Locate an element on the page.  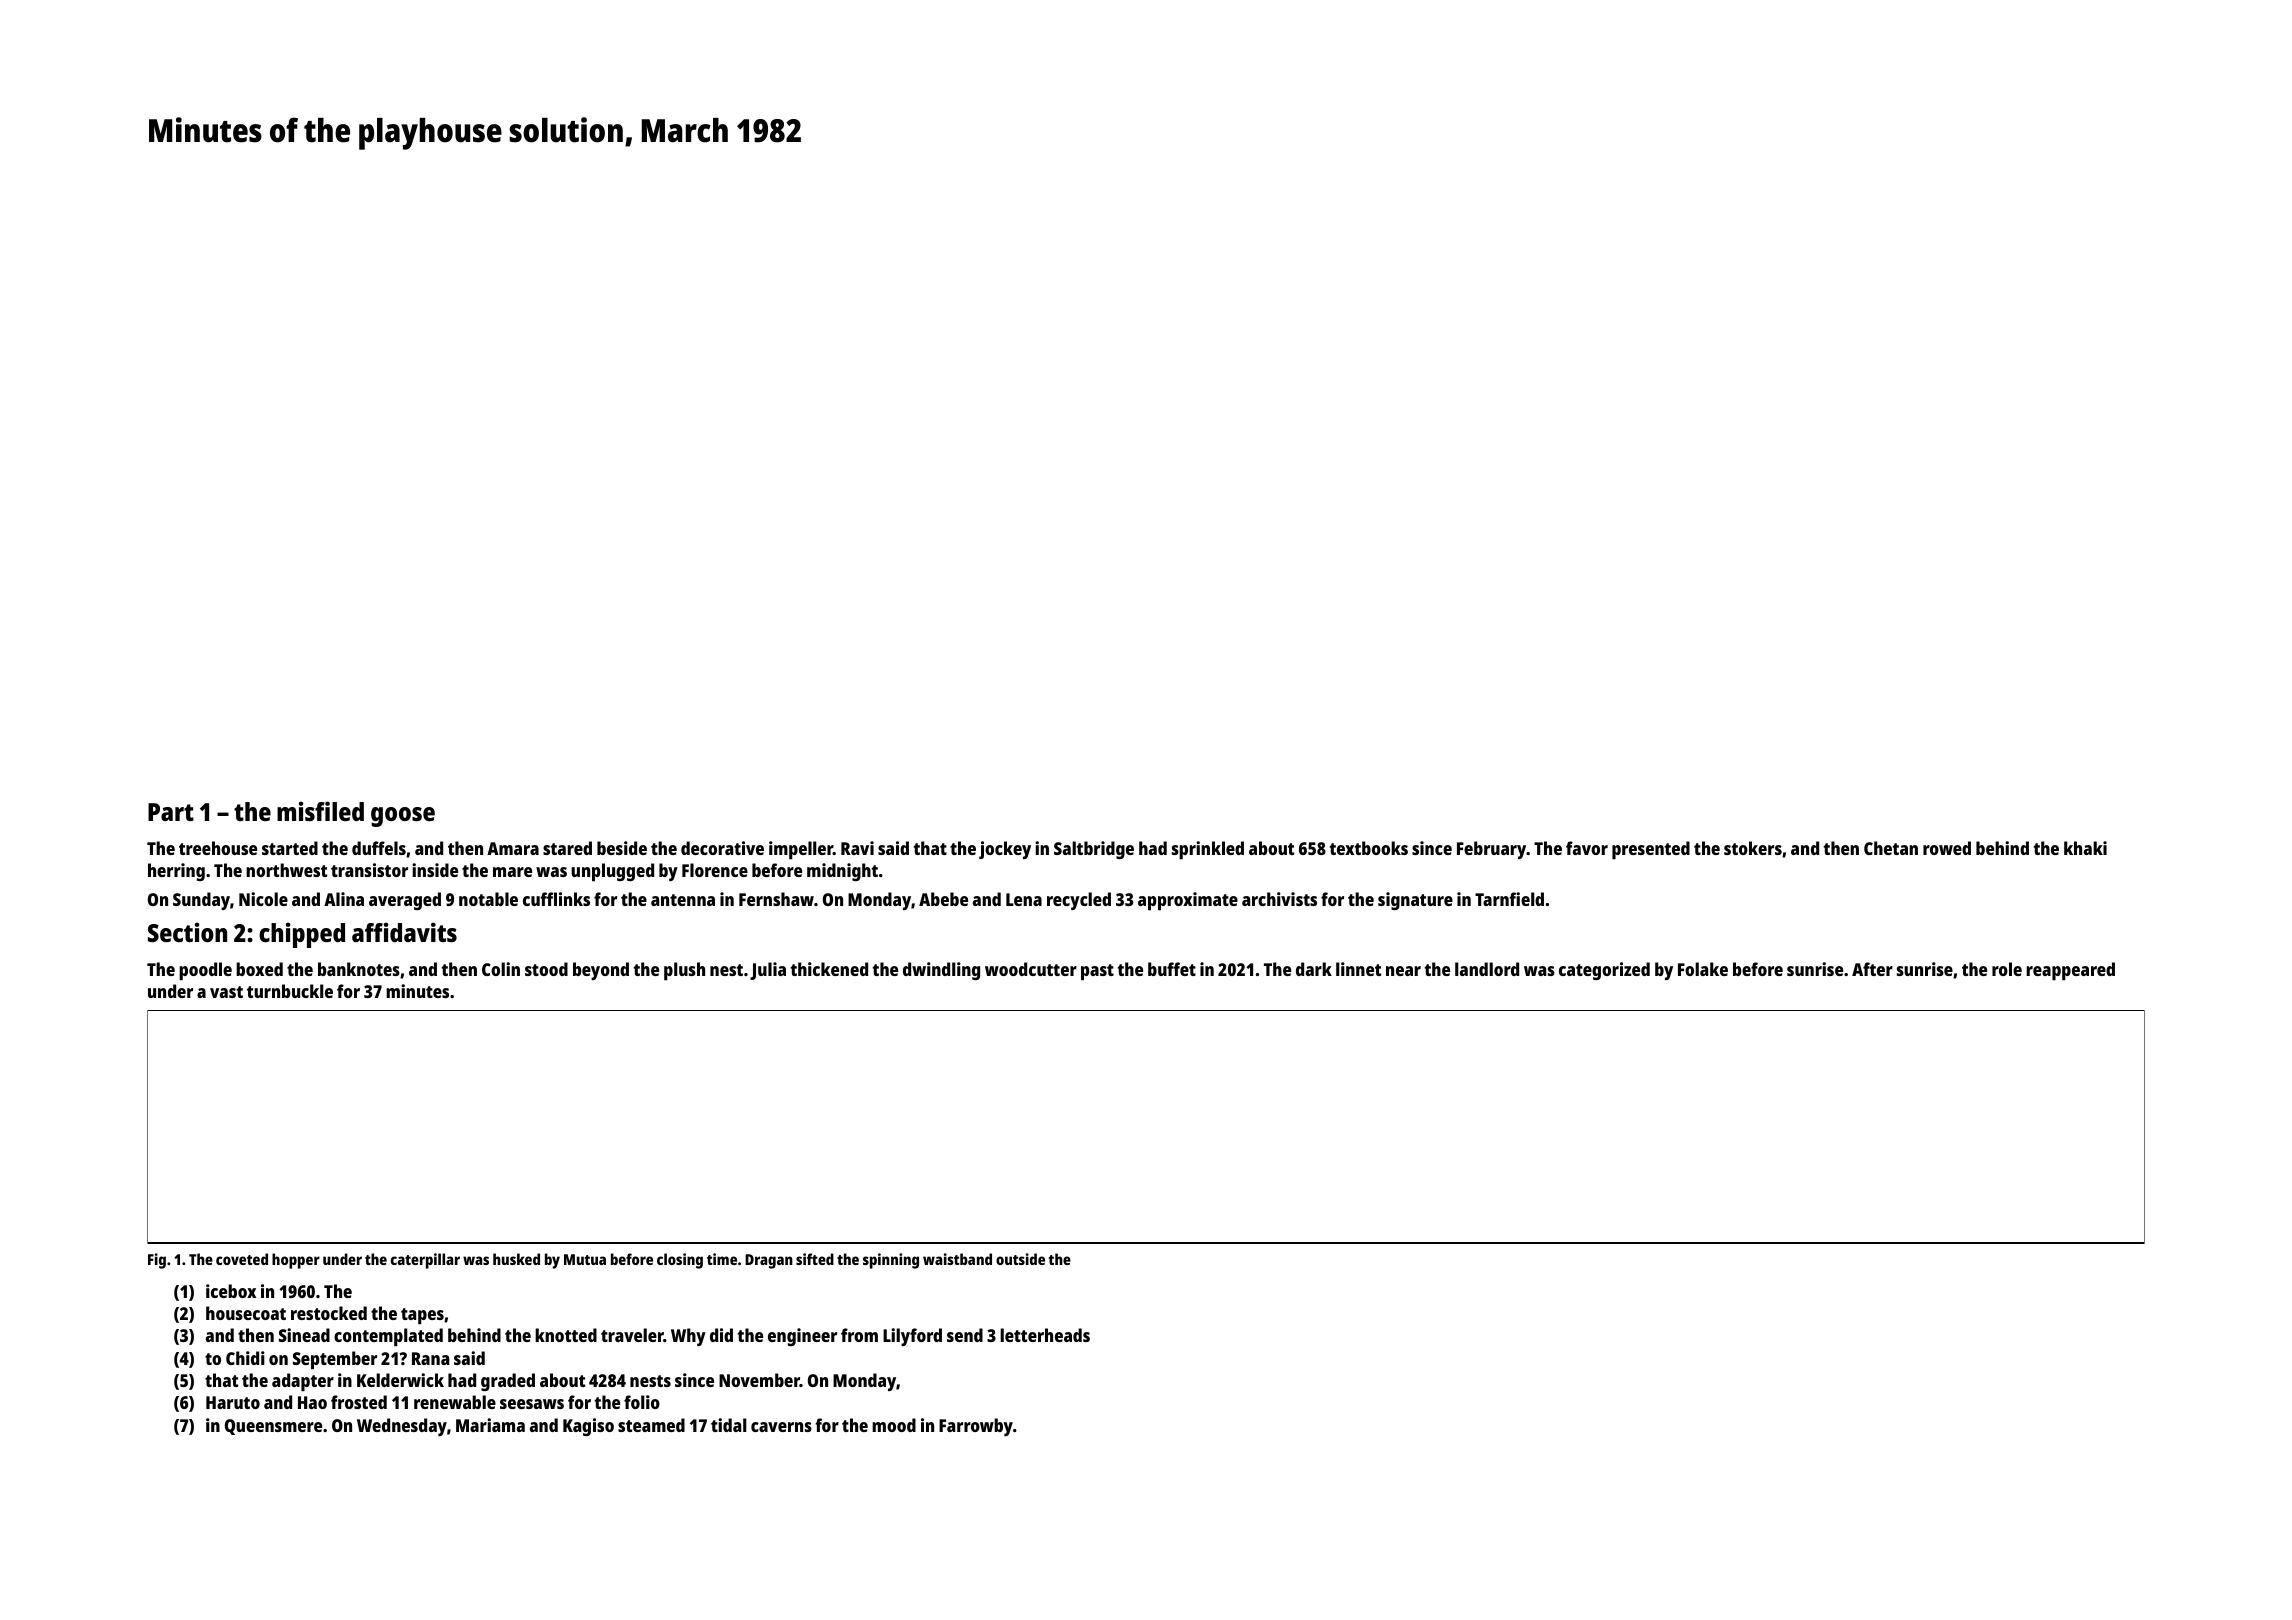
dwindling is located at coordinates (941, 971).
